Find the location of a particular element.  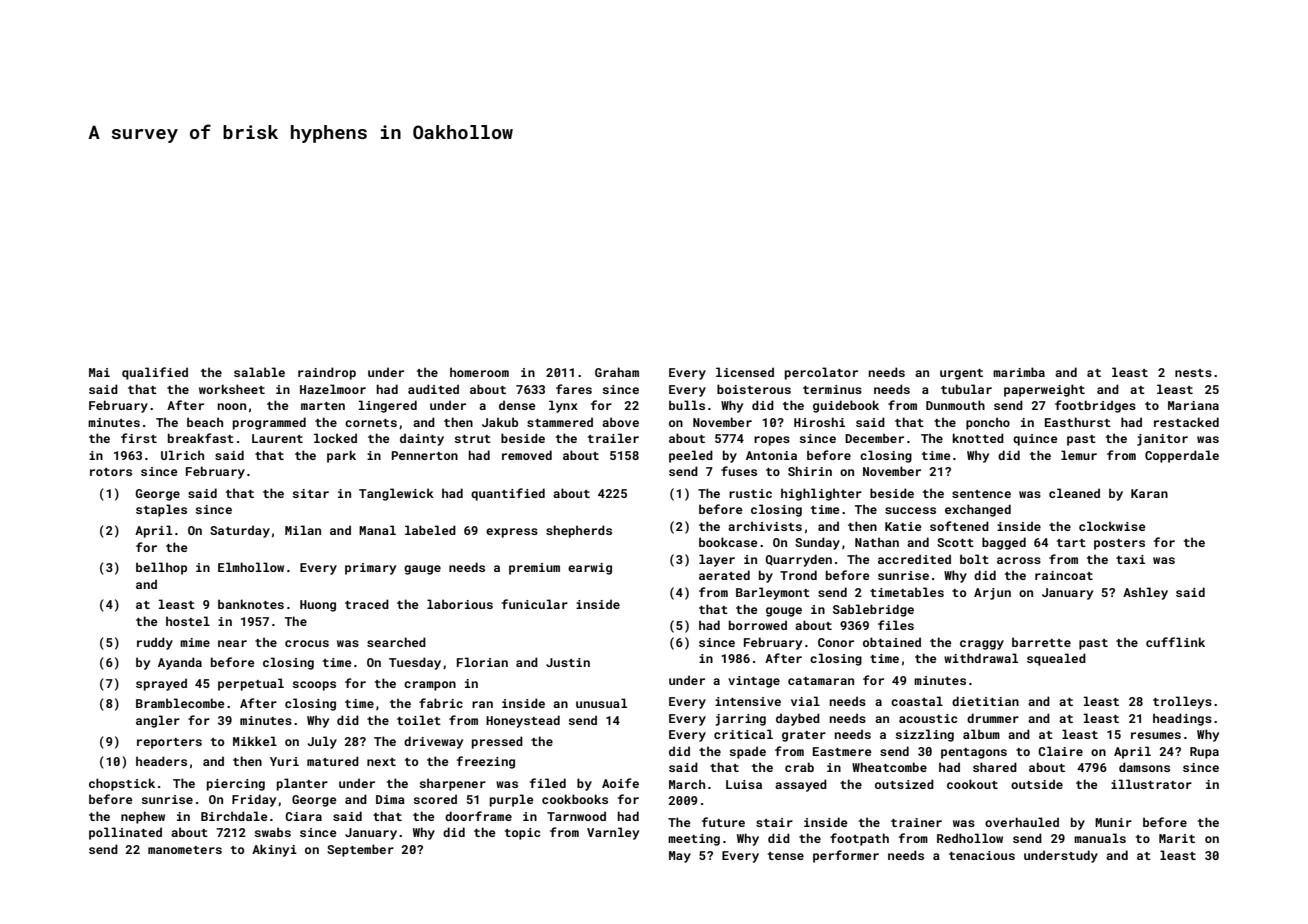

audited is located at coordinates (433, 389).
